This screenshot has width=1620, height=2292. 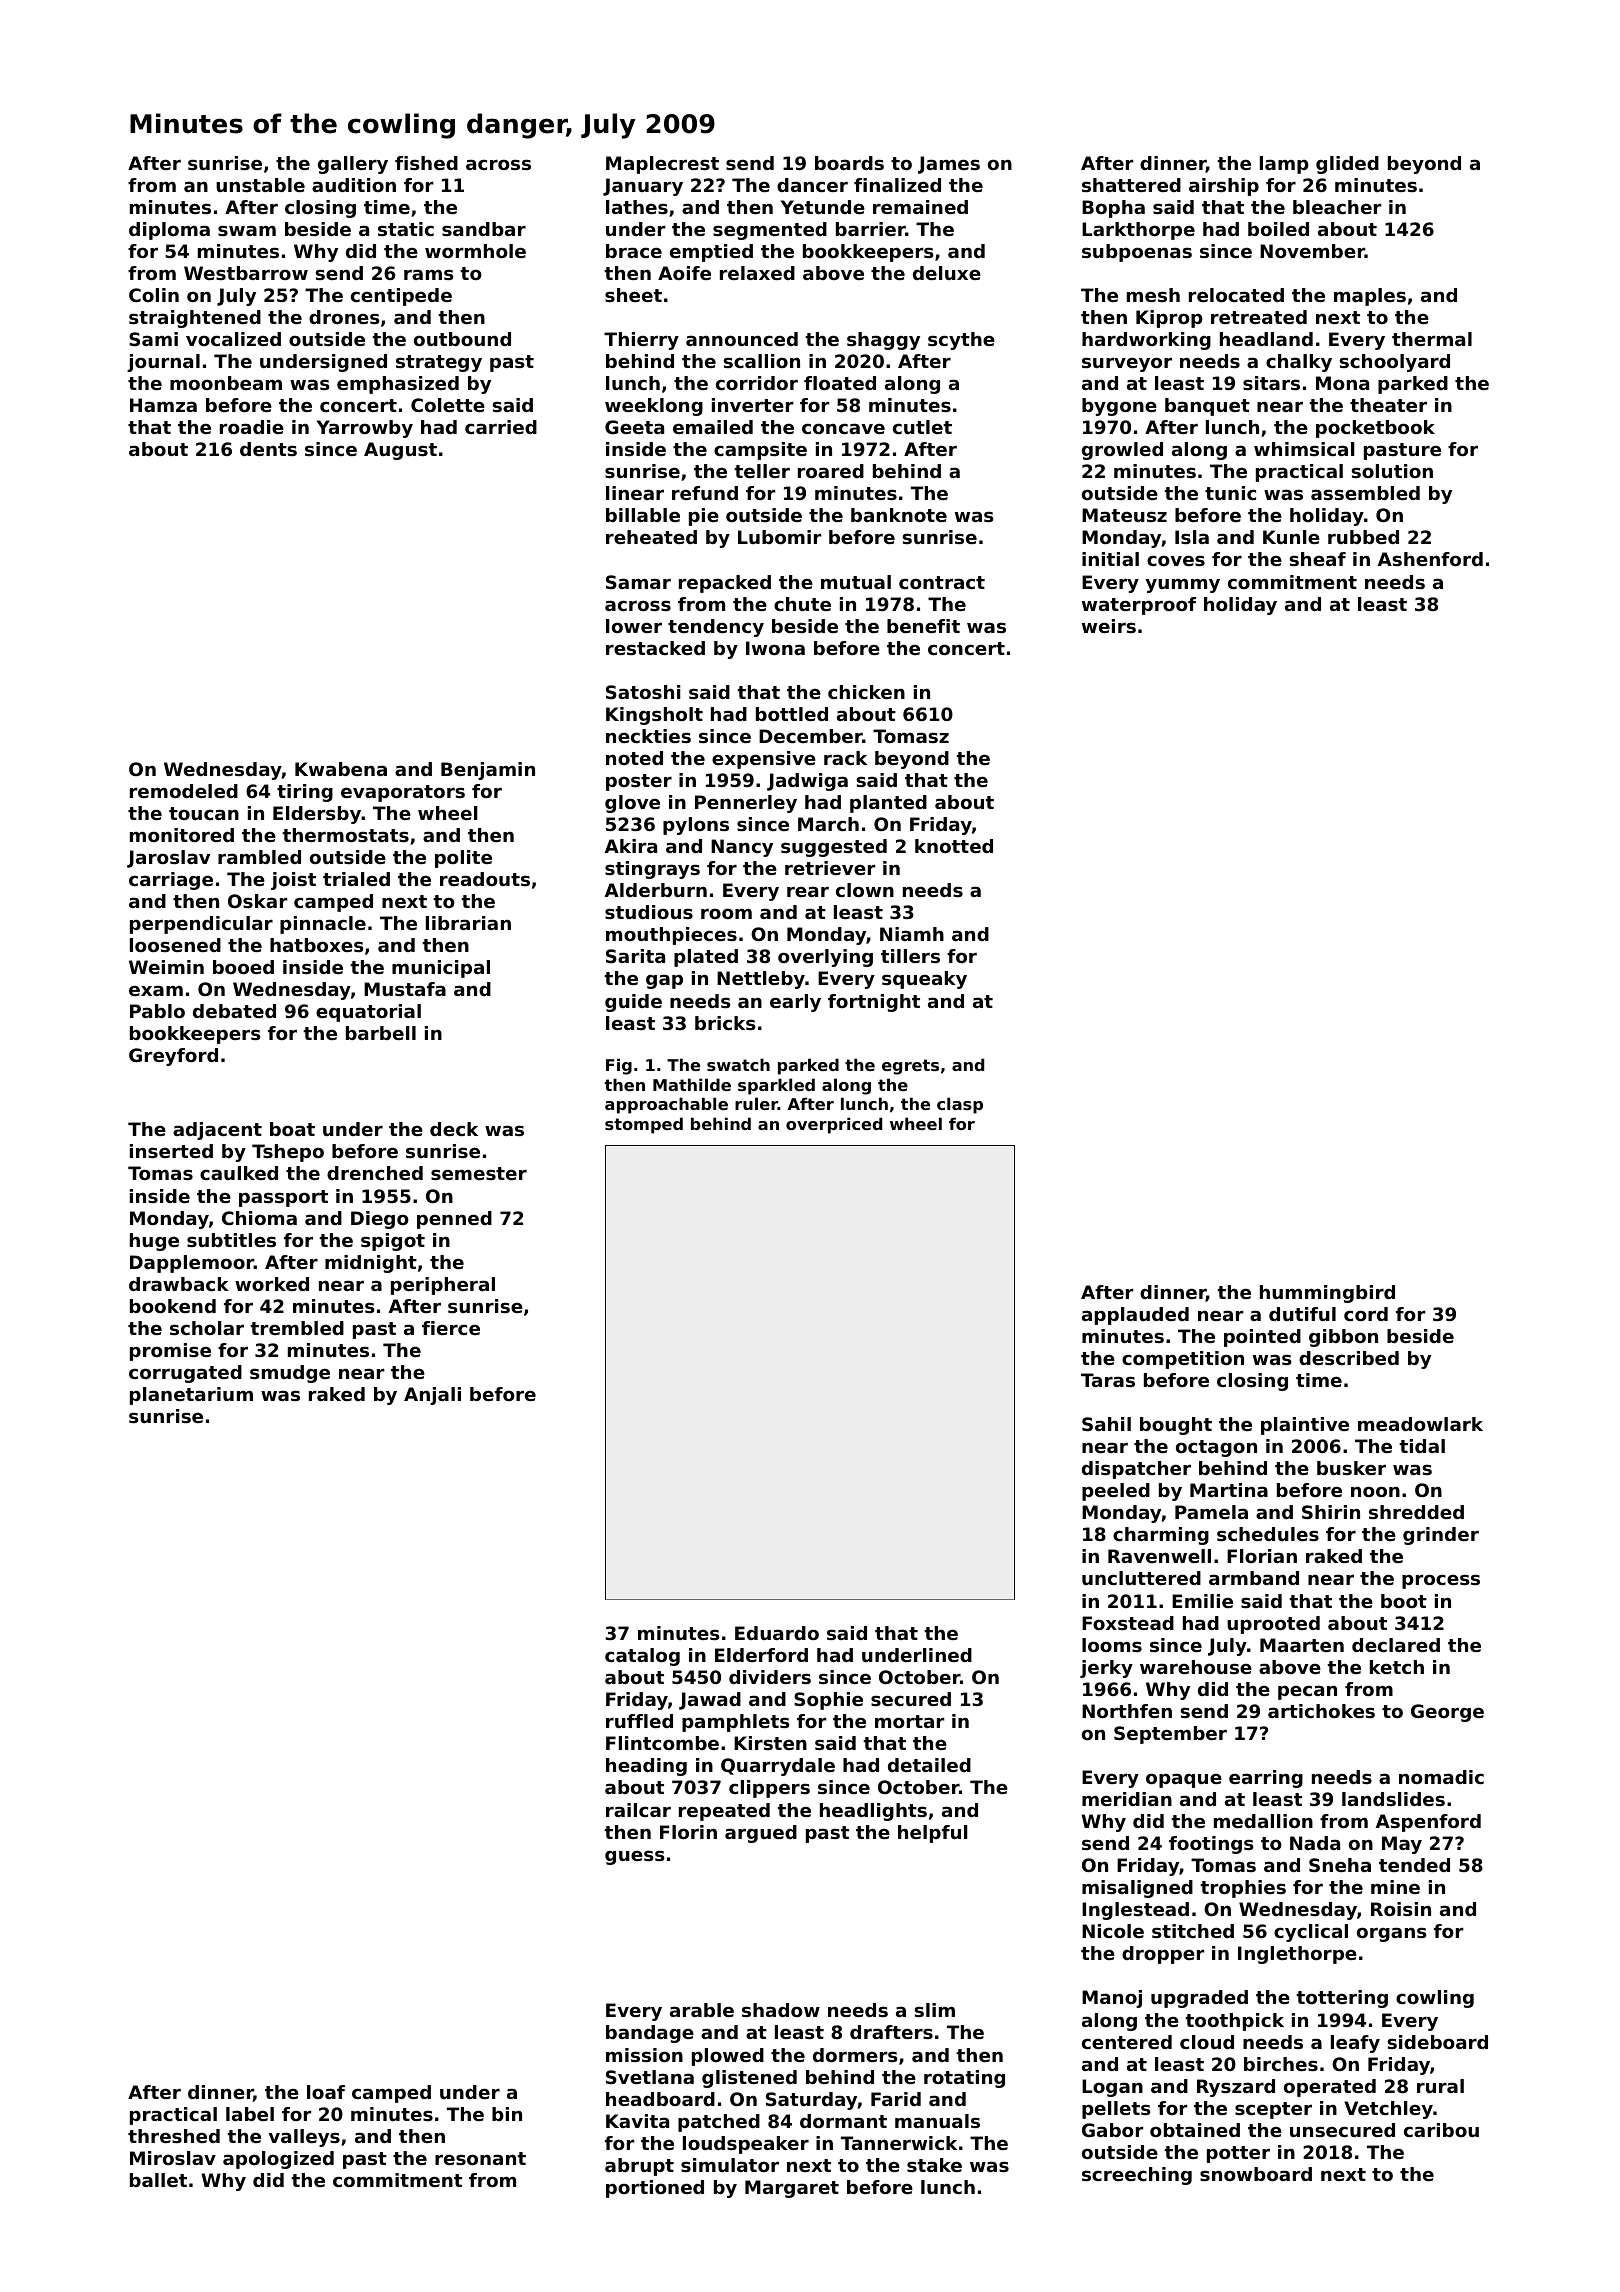 I want to click on emailed, so click(x=713, y=427).
